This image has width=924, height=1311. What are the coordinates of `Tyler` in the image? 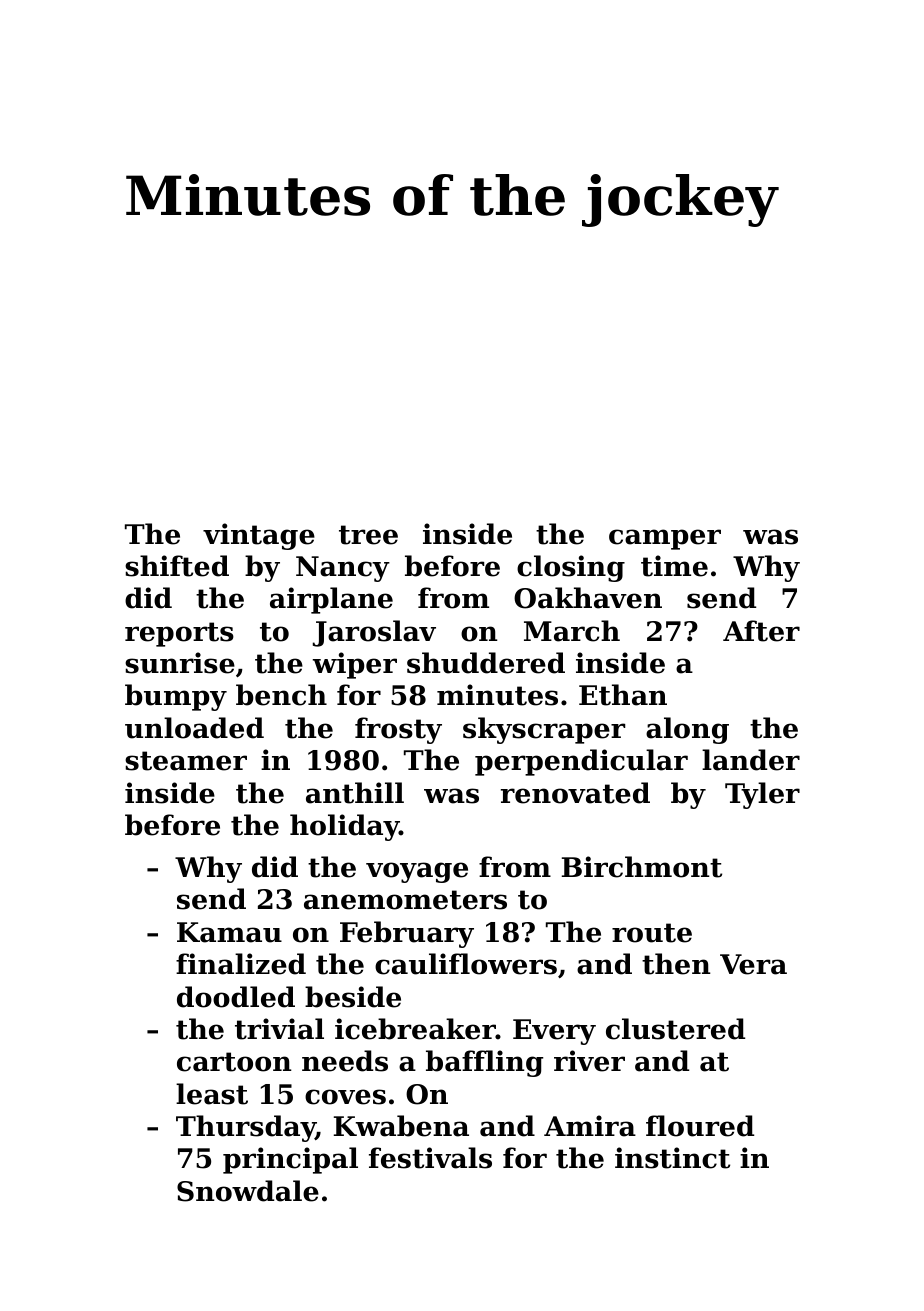 It's located at (762, 795).
